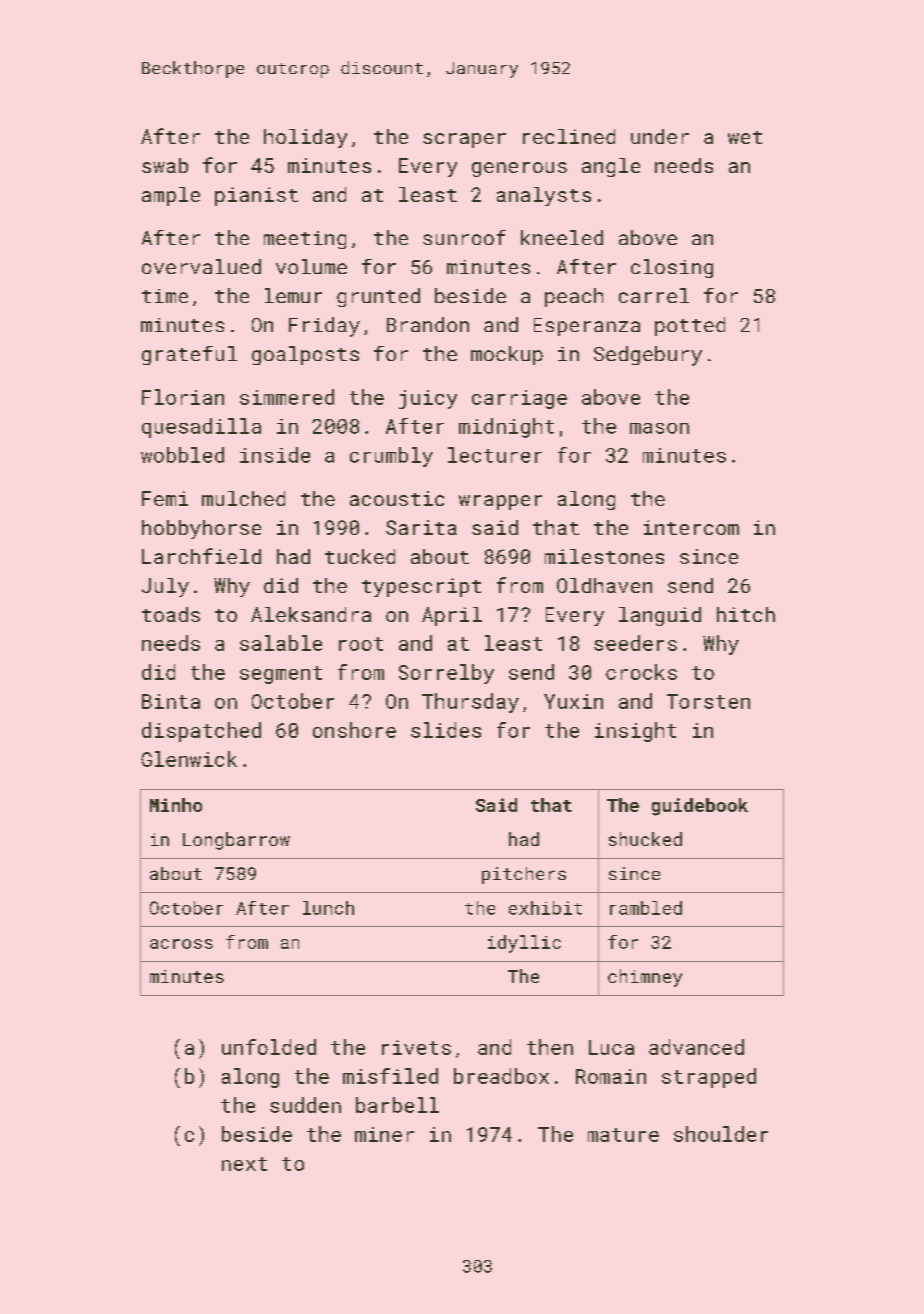  I want to click on lemur, so click(293, 295).
